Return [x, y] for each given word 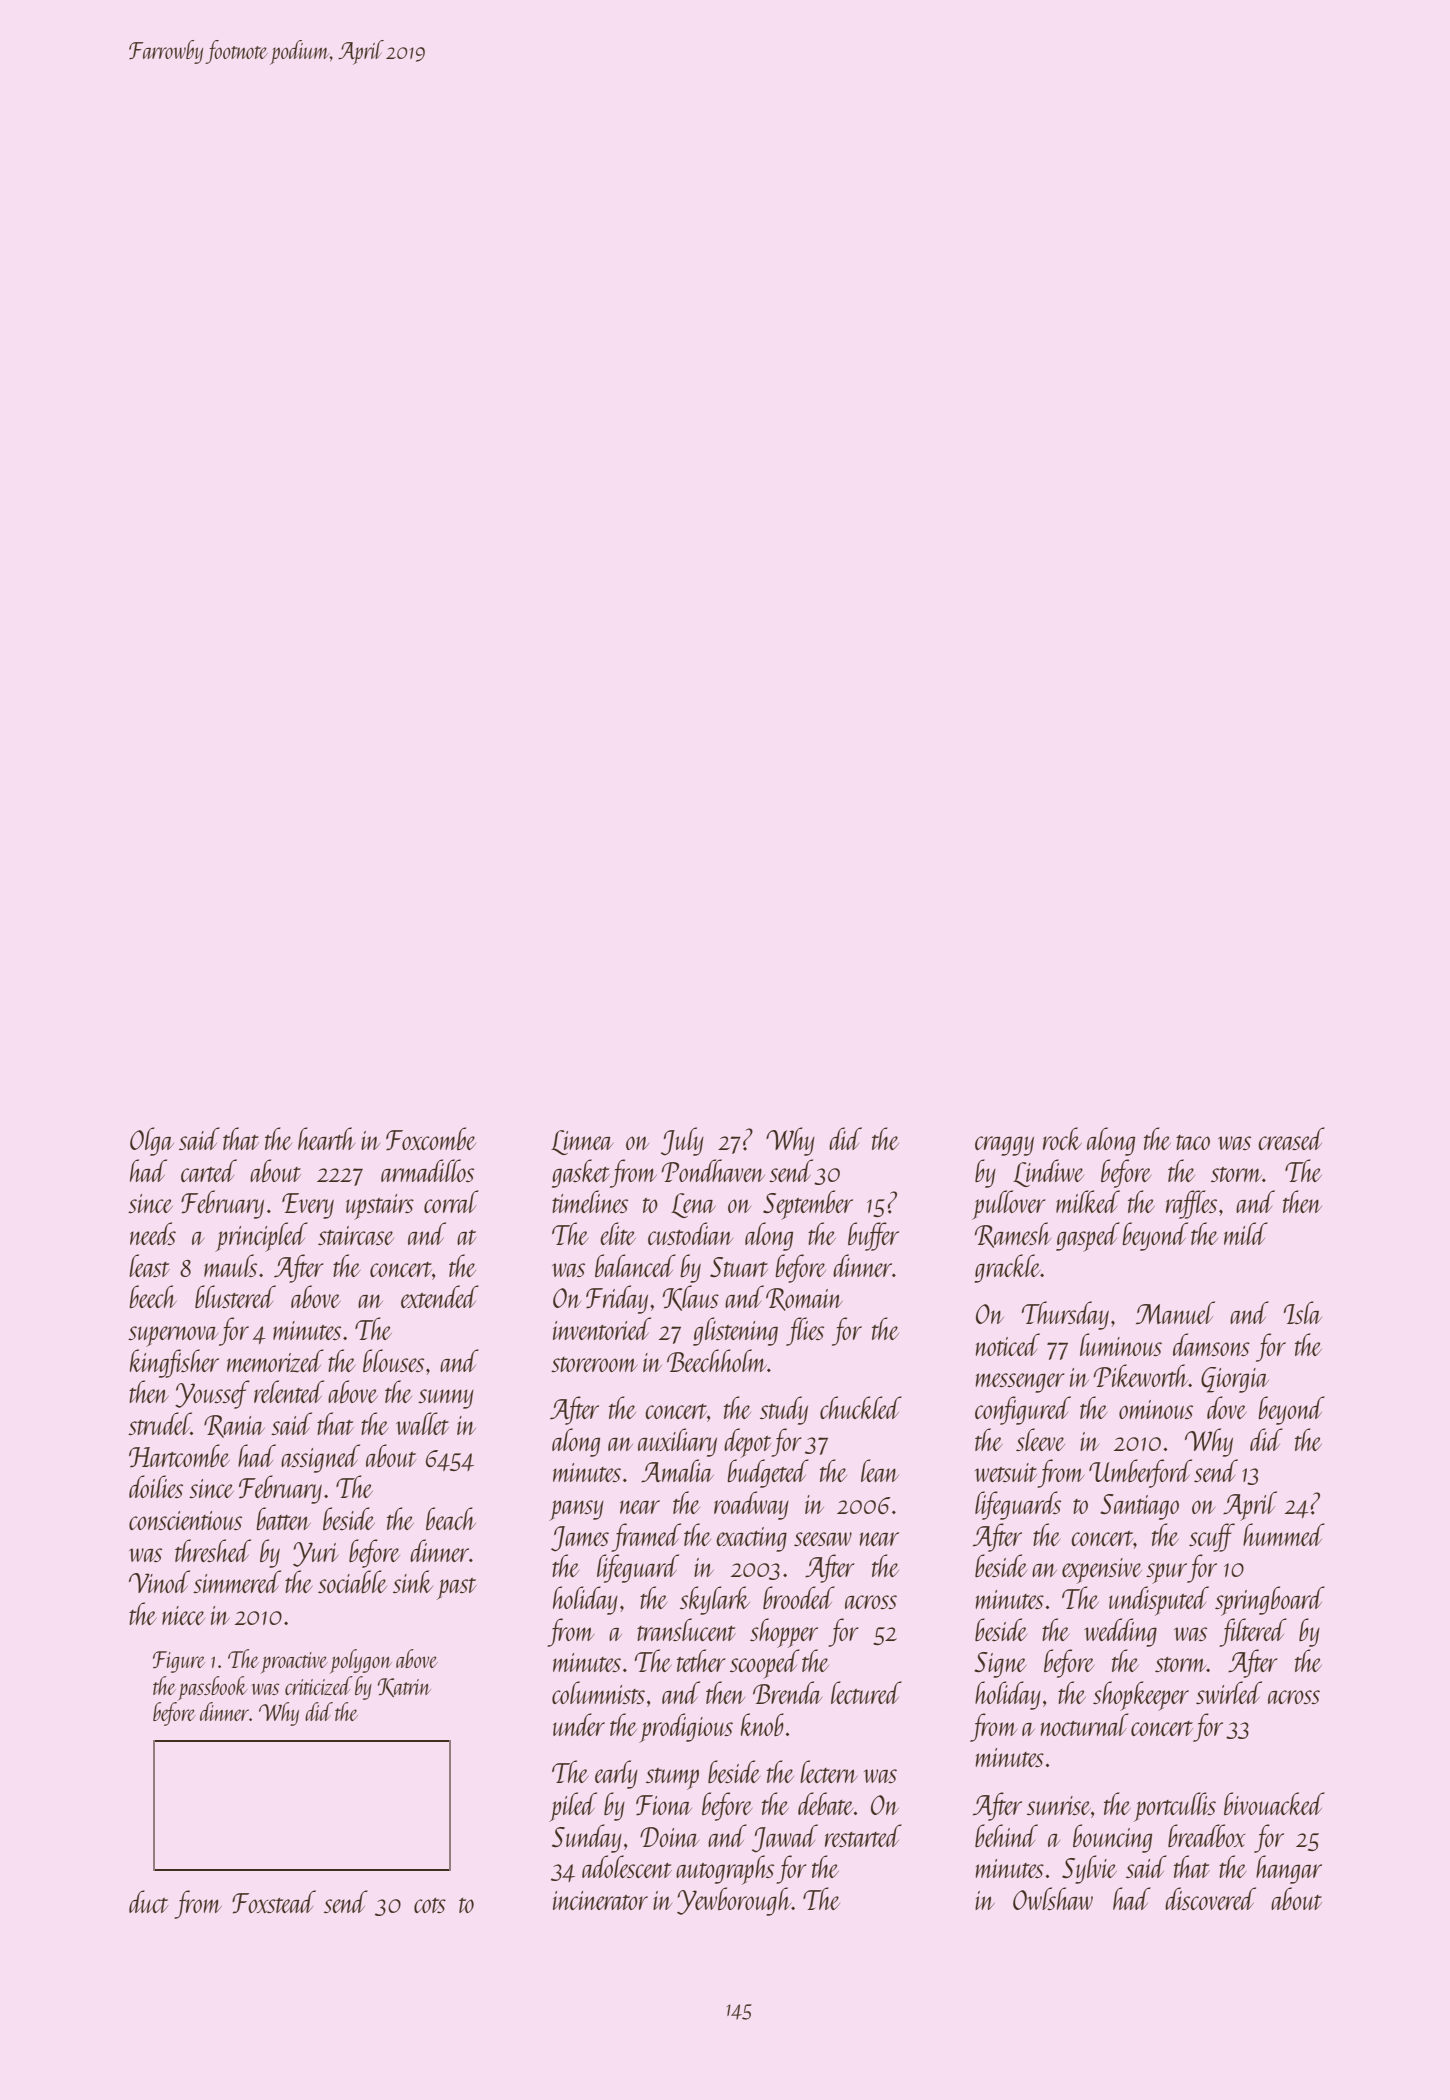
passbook [213, 1688]
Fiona [664, 1805]
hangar [1289, 1869]
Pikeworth [1141, 1375]
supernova [173, 1336]
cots [430, 1905]
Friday [617, 1299]
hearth [326, 1138]
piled [573, 1807]
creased [1291, 1138]
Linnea [582, 1142]
